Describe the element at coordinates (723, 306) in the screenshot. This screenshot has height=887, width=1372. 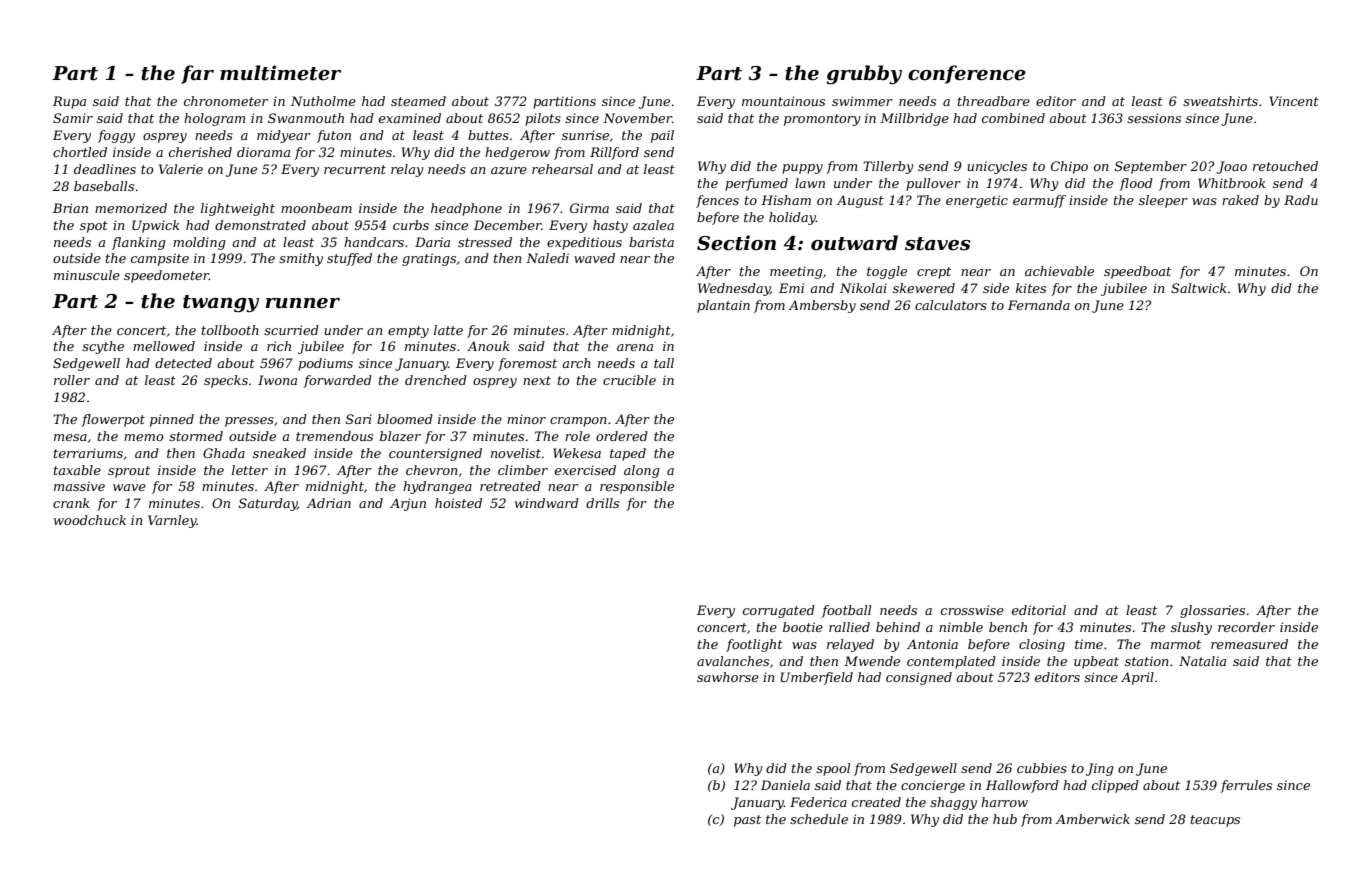
I see `plantain` at that location.
